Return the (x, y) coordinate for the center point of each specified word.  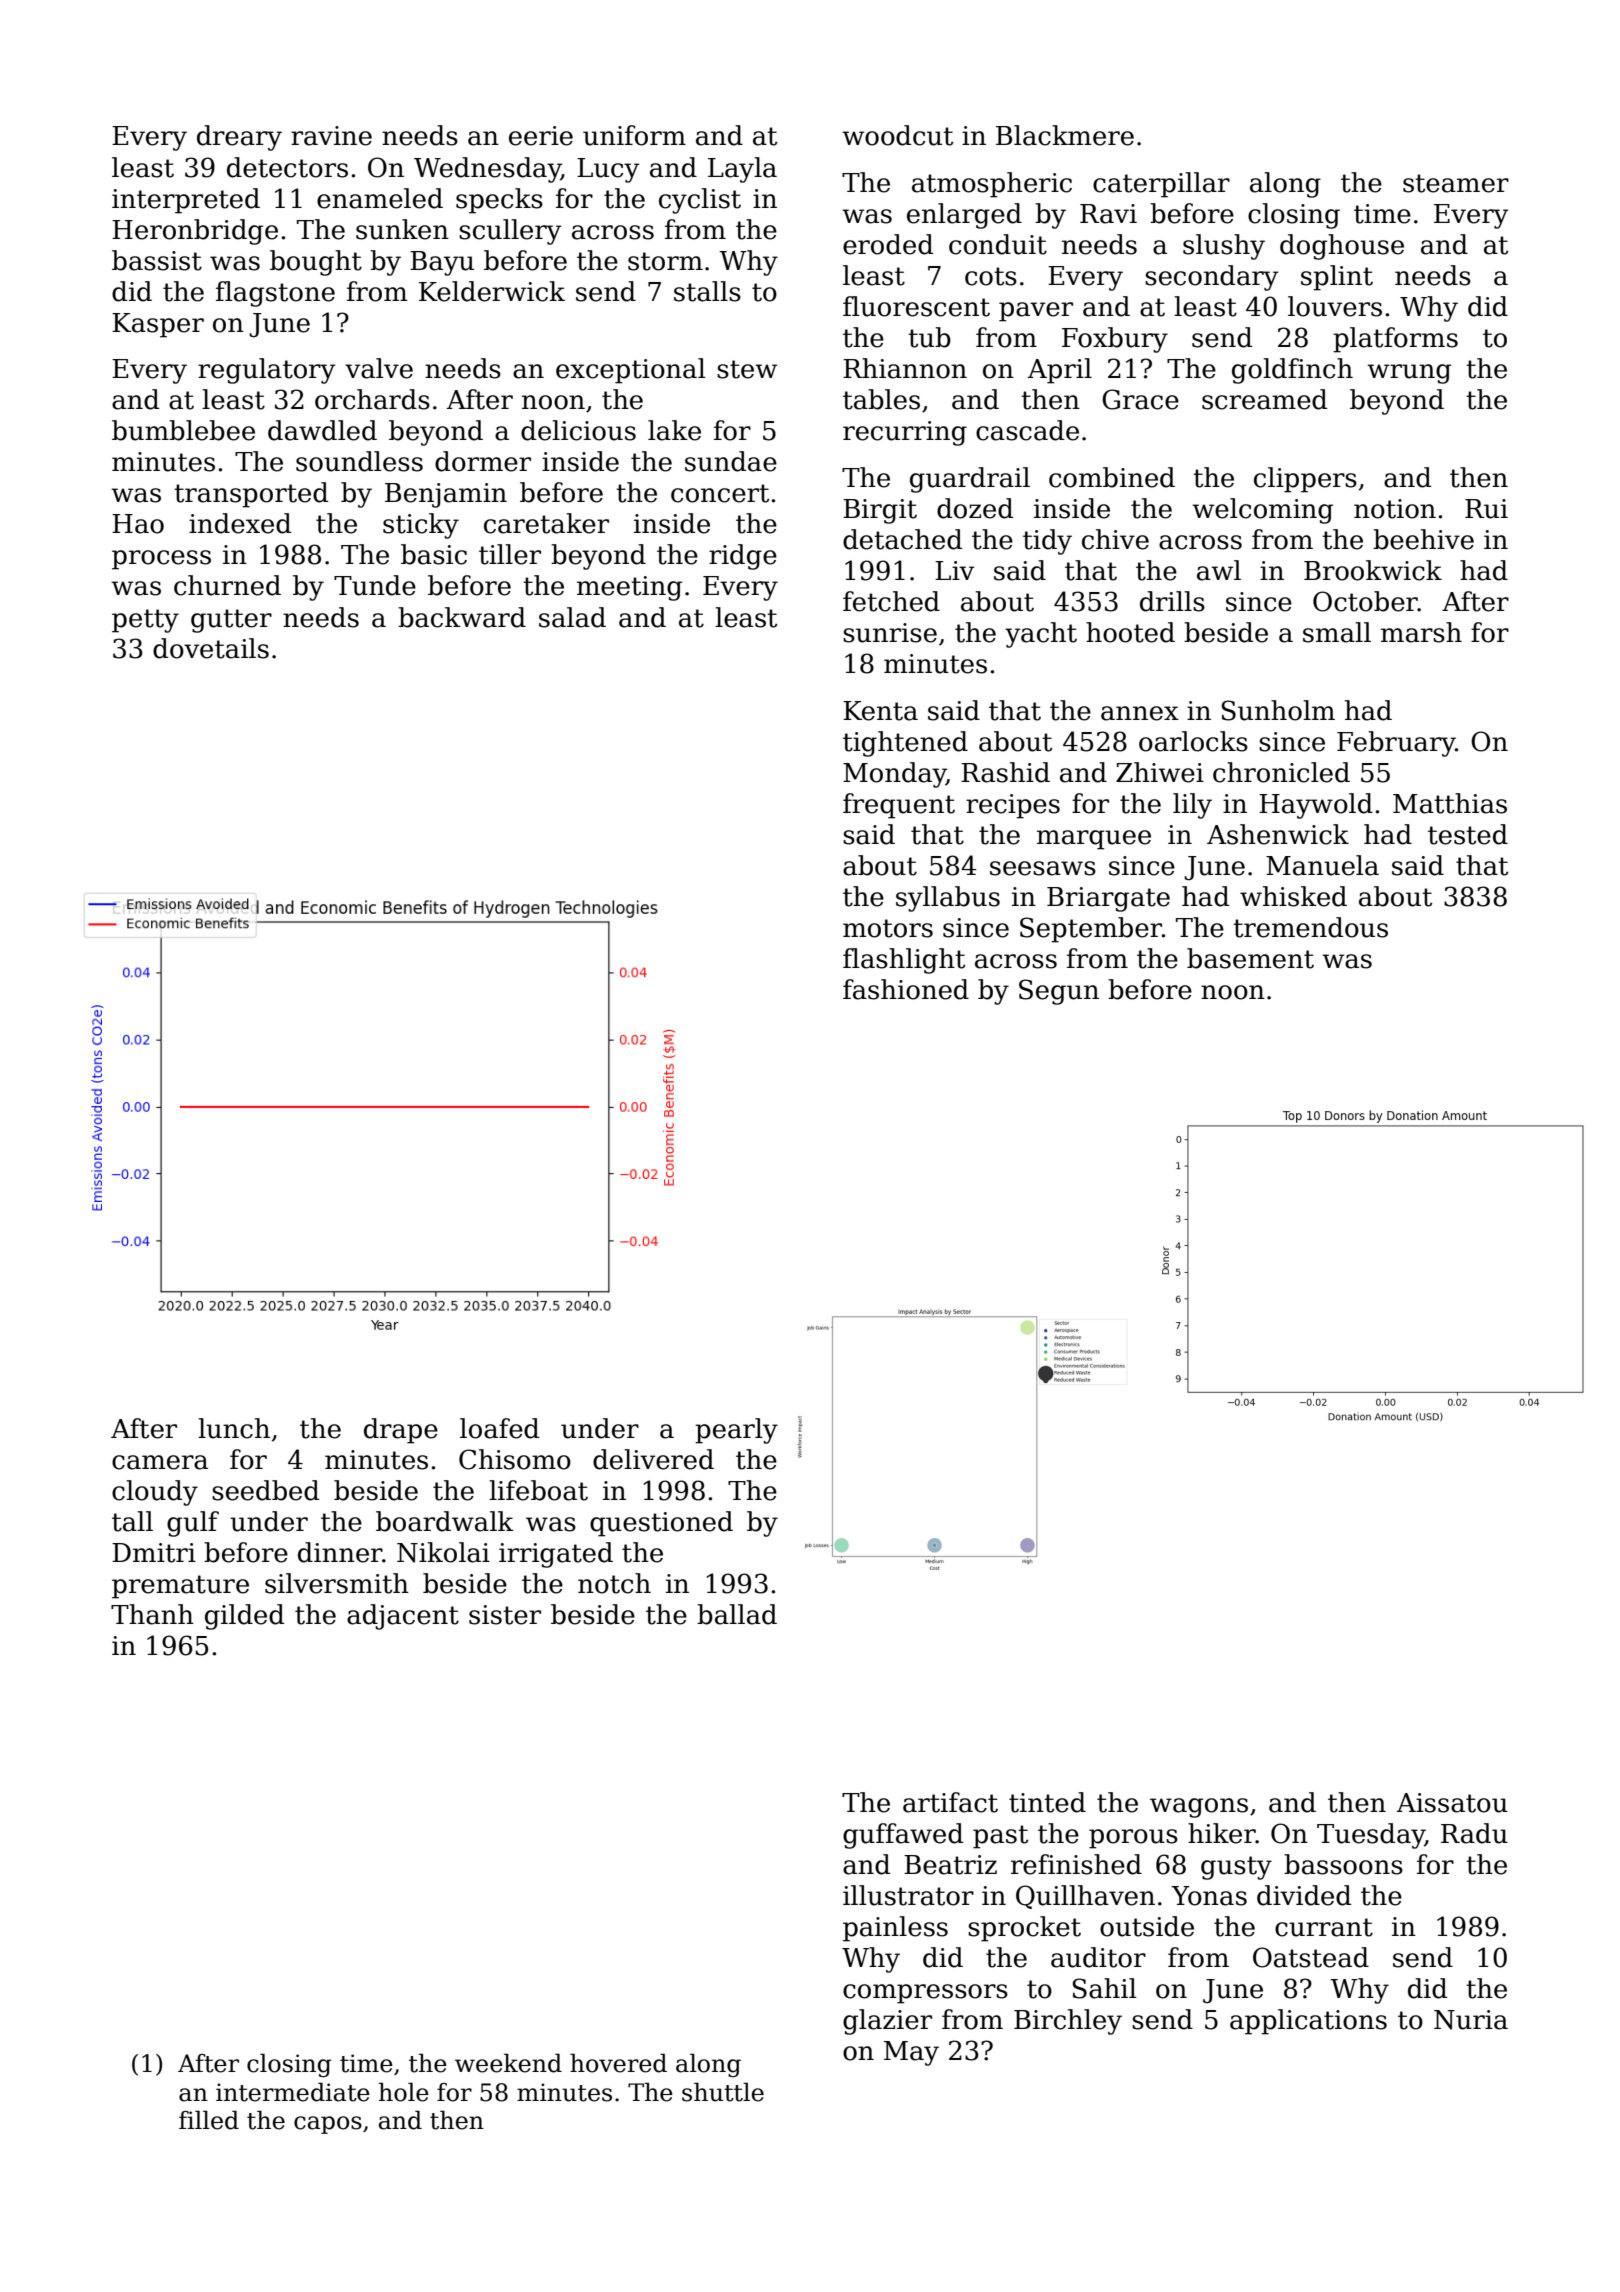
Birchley (1068, 2022)
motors (888, 928)
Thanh (152, 1614)
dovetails (211, 648)
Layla (742, 170)
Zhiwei (1160, 772)
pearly (736, 1431)
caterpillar (1161, 185)
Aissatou (1452, 1803)
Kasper (158, 325)
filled (209, 2120)
